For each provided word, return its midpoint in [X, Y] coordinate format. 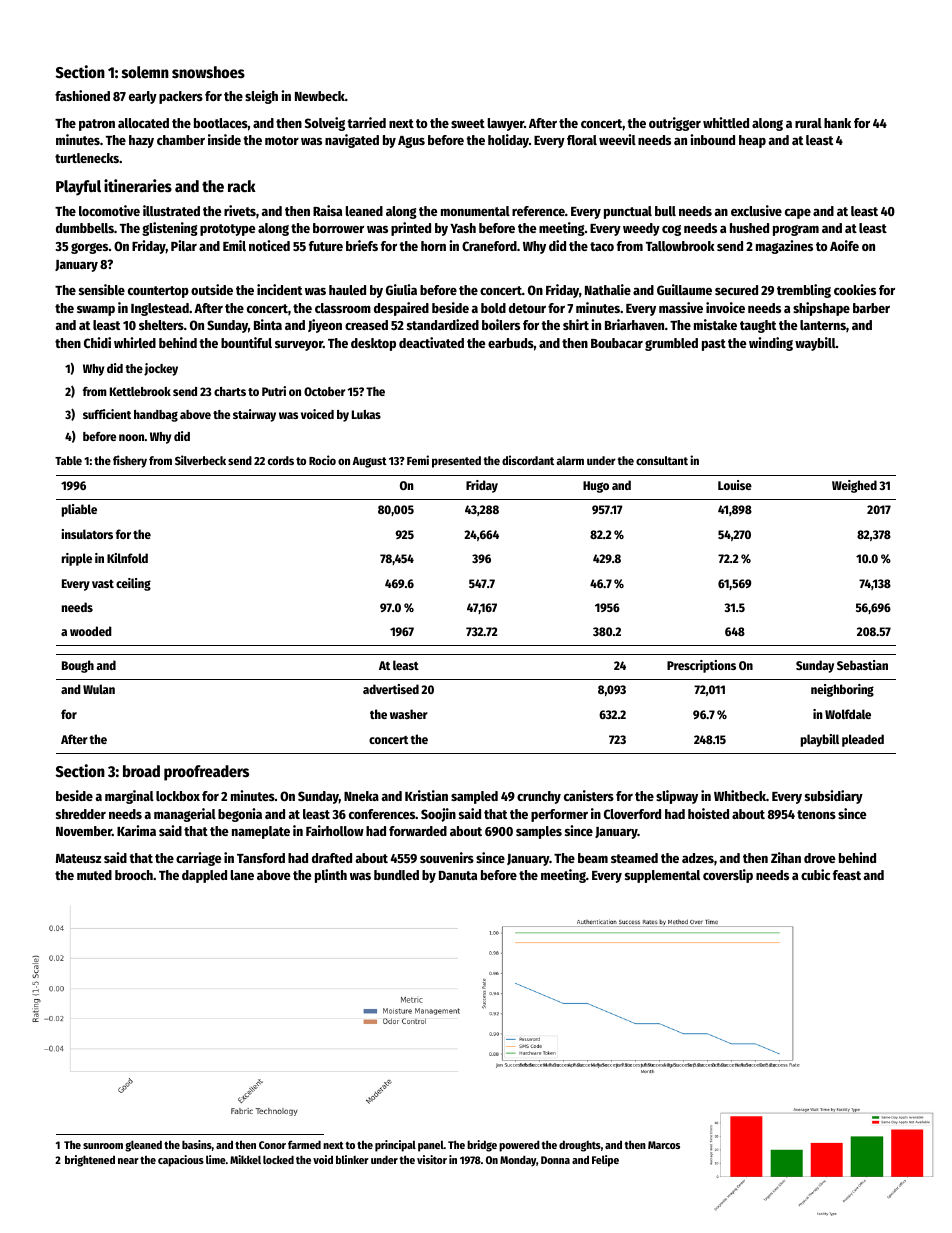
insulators [87, 534]
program [796, 230]
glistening [170, 229]
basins [197, 1144]
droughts [580, 1146]
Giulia [401, 289]
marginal [129, 797]
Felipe [605, 1161]
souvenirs [447, 857]
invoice [725, 307]
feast [847, 875]
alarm [570, 460]
